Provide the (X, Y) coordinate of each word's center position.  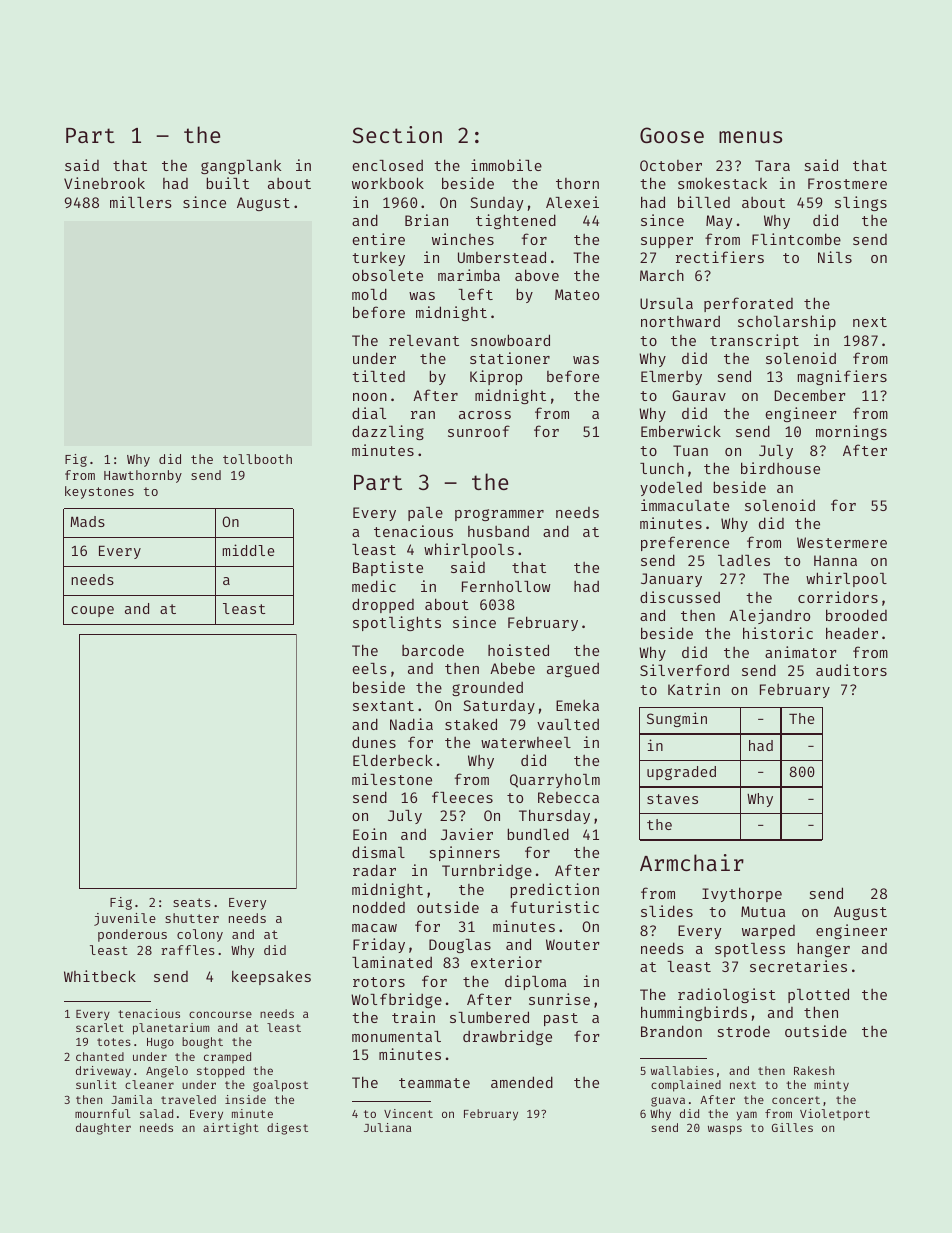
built (228, 183)
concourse (220, 1014)
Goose (672, 135)
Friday (379, 945)
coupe (92, 611)
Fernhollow (506, 586)
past (561, 1019)
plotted (818, 995)
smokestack (722, 183)
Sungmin (677, 719)
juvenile (125, 919)
